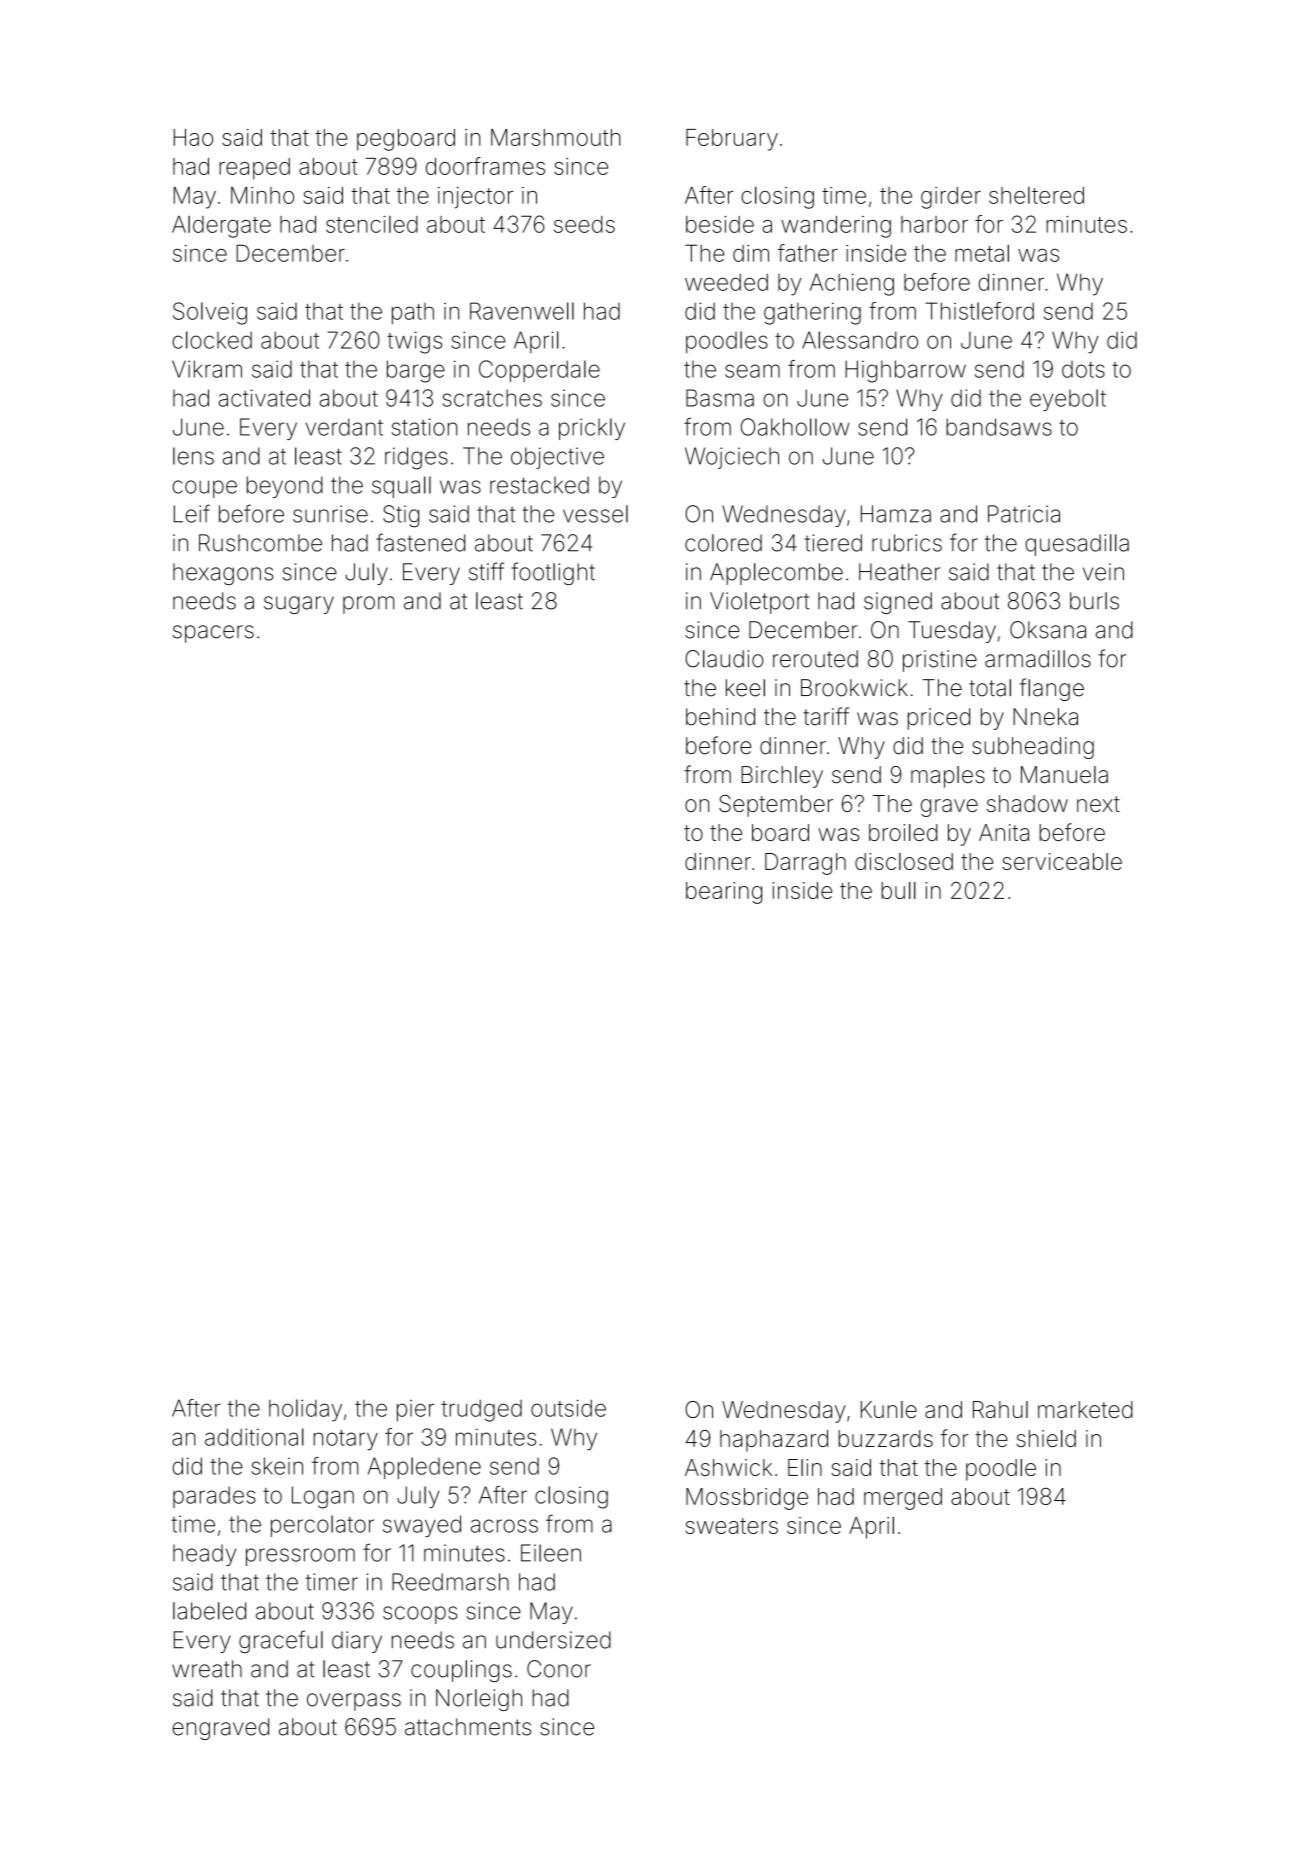 This page has width=1314, height=1858. Describe the element at coordinates (372, 224) in the page. I see `stenciled` at that location.
